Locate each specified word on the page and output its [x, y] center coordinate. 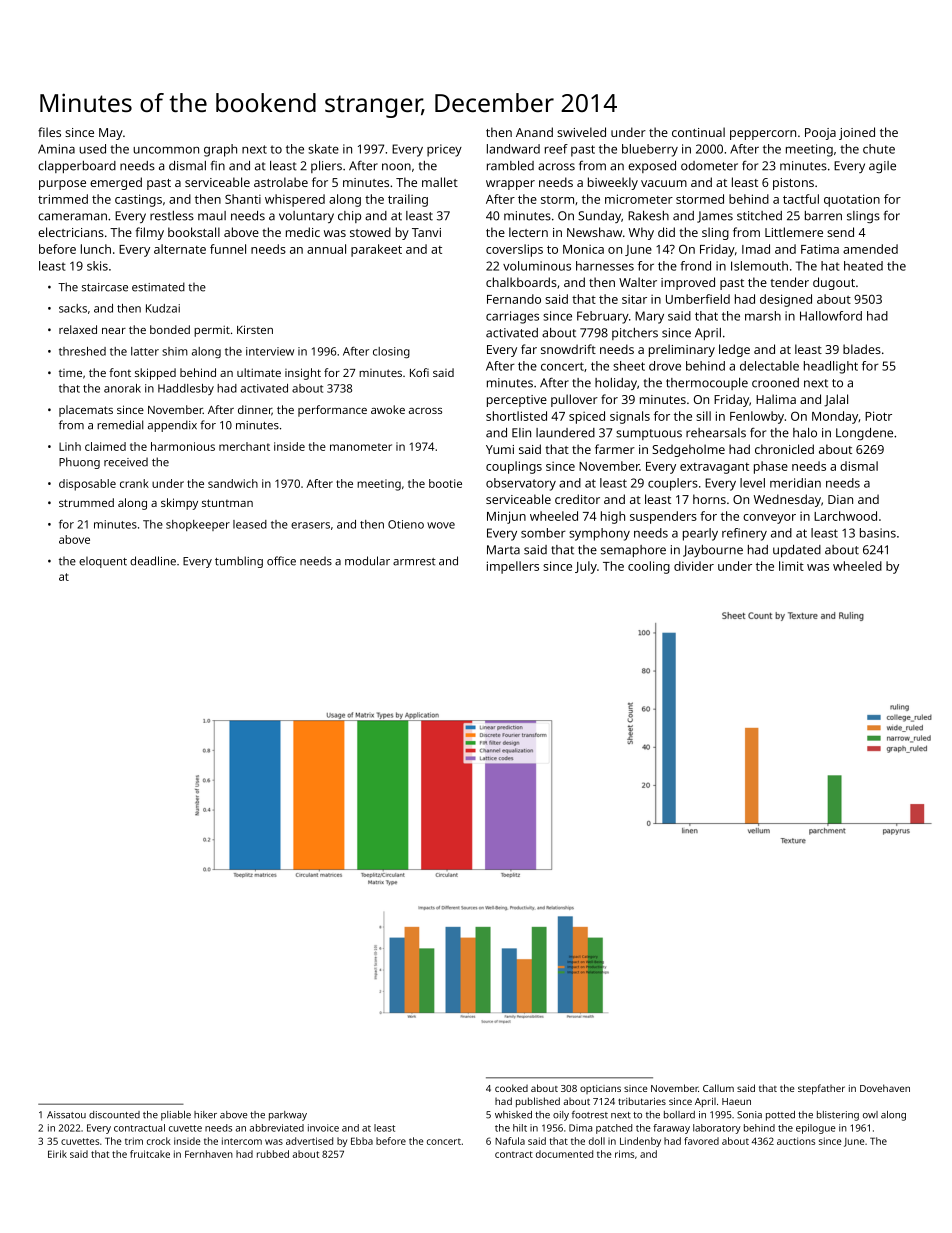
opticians [600, 1089]
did [666, 232]
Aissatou [66, 1115]
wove [441, 525]
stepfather [821, 1089]
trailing [408, 200]
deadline [153, 561]
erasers [310, 525]
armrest [414, 562]
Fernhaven [209, 1154]
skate [323, 149]
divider [694, 566]
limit [791, 566]
